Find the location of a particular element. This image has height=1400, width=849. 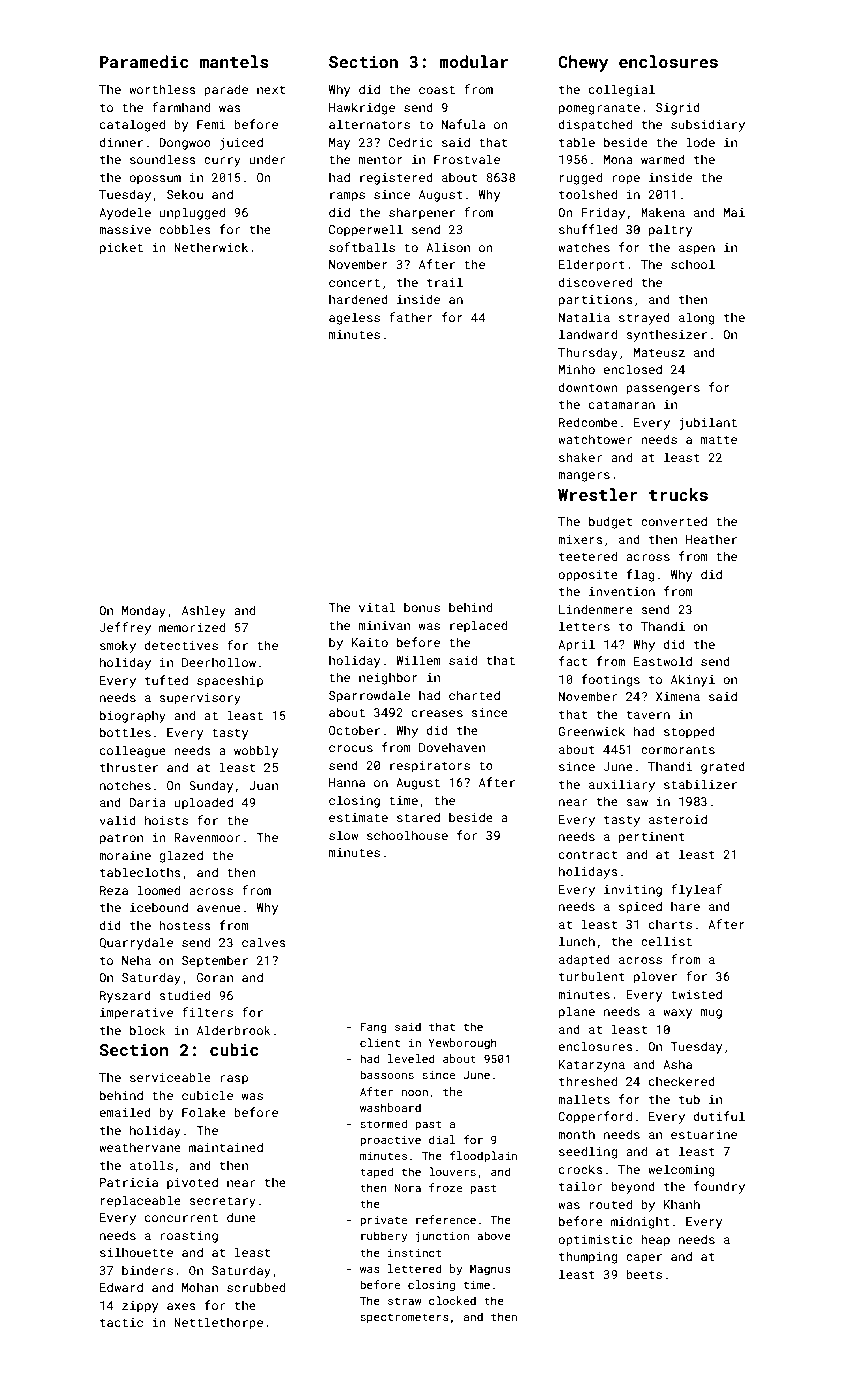

slow is located at coordinates (343, 835).
